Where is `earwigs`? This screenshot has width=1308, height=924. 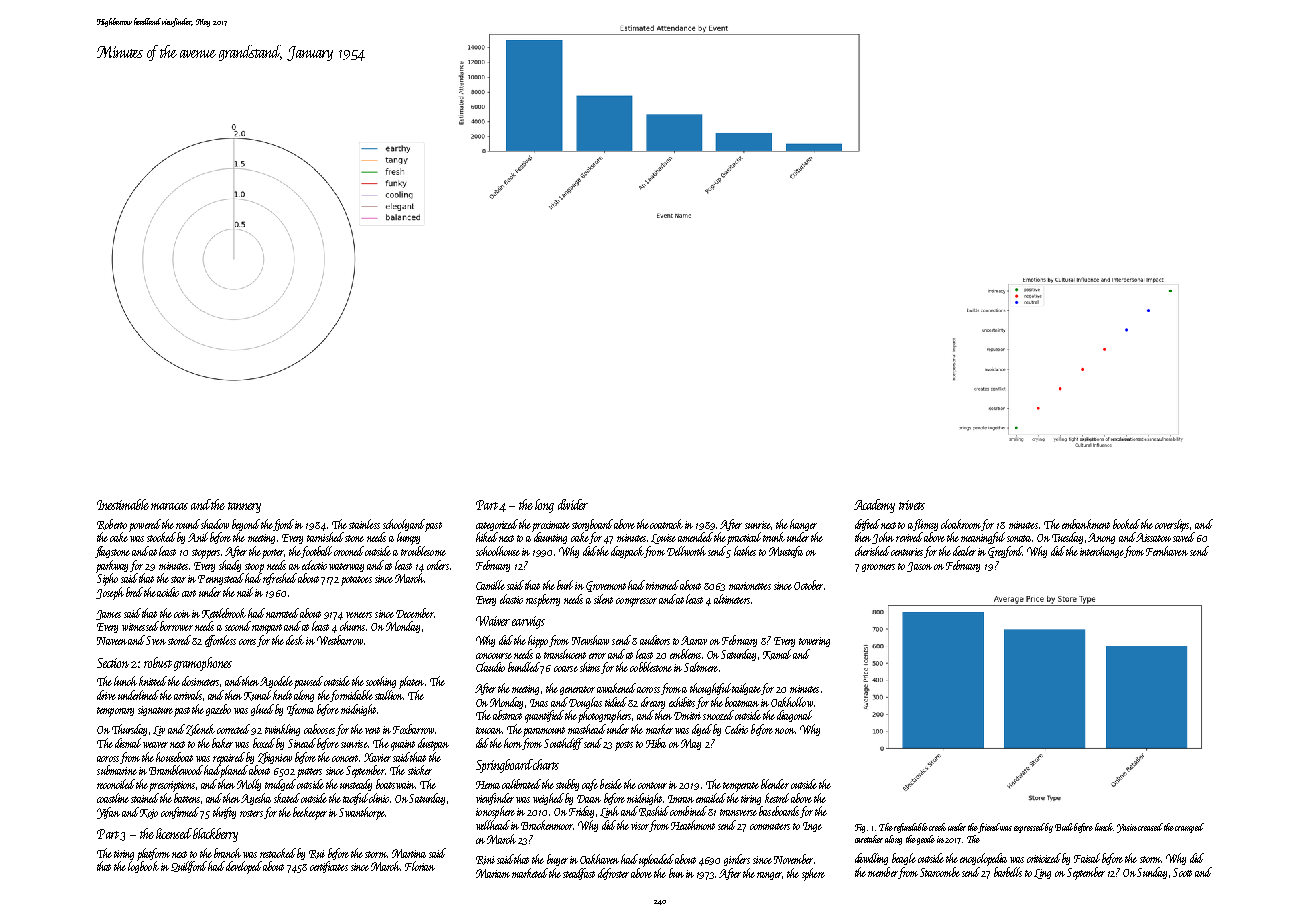 earwigs is located at coordinates (528, 622).
